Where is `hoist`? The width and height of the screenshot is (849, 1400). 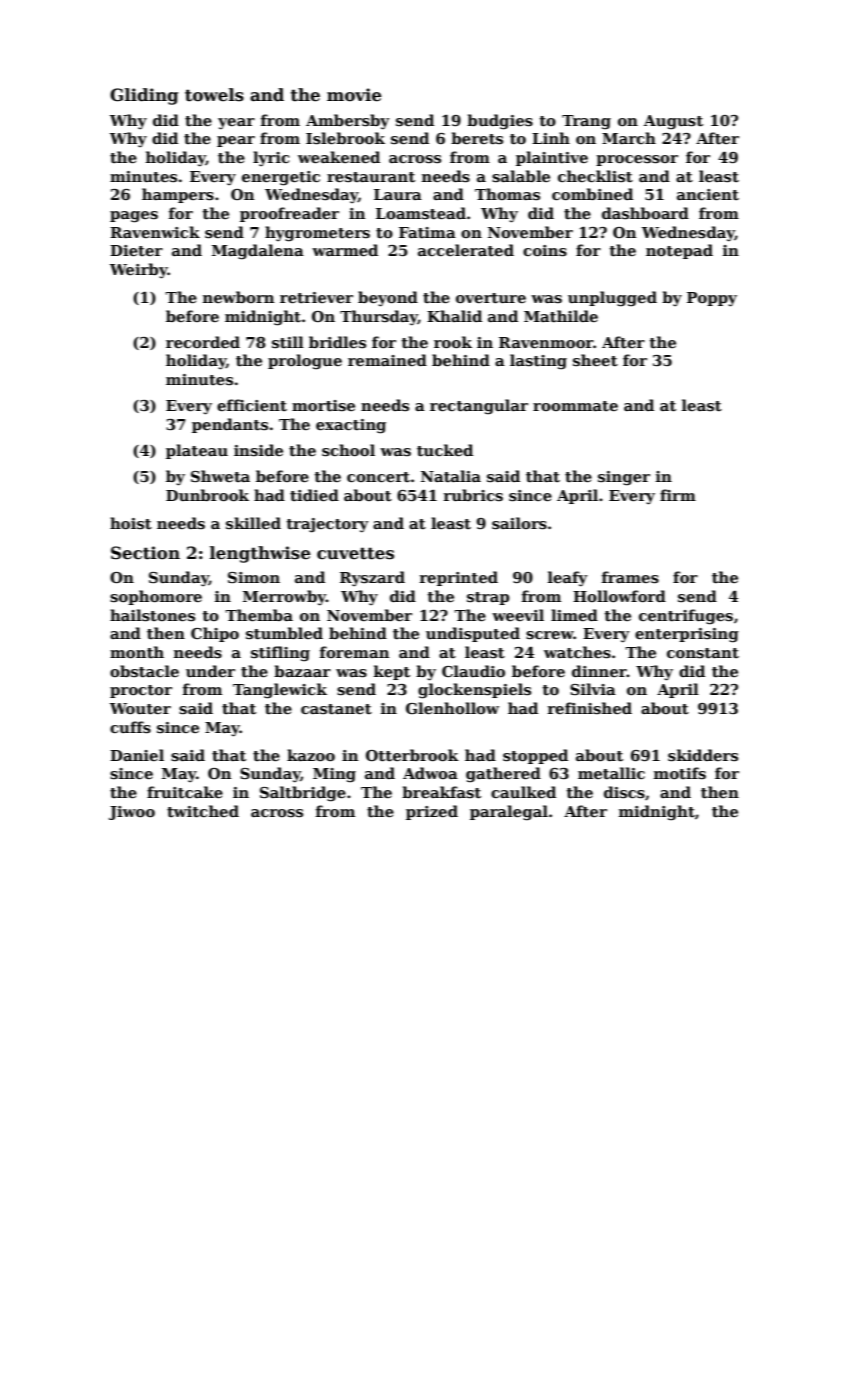
hoist is located at coordinates (131, 523).
